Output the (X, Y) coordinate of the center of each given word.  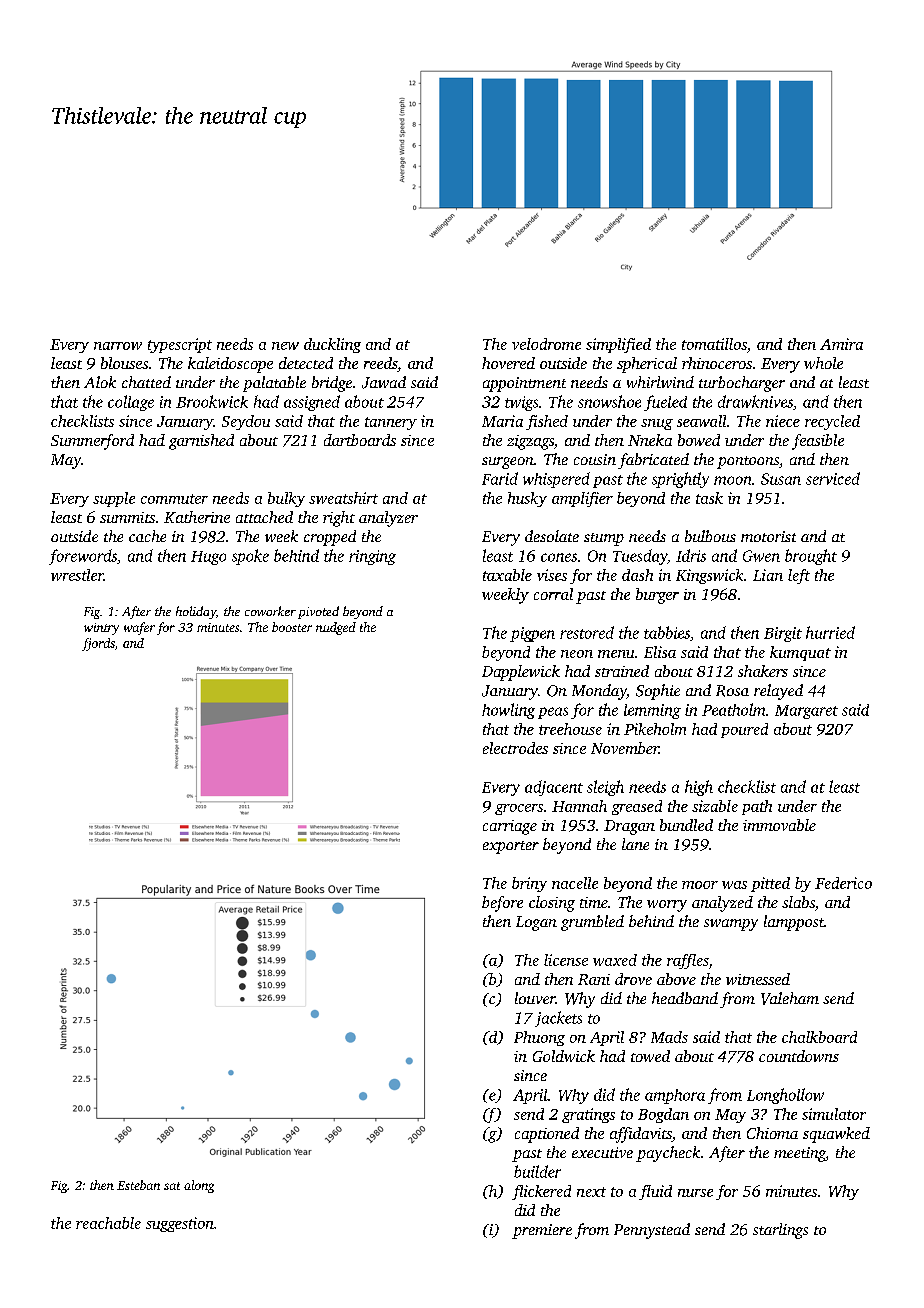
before (502, 904)
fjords (98, 644)
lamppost (794, 923)
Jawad (384, 382)
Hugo (208, 558)
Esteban (138, 1185)
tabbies (667, 632)
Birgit (783, 634)
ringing (372, 557)
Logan (536, 923)
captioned (547, 1135)
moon (732, 480)
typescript (180, 345)
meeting (800, 1154)
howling (508, 711)
